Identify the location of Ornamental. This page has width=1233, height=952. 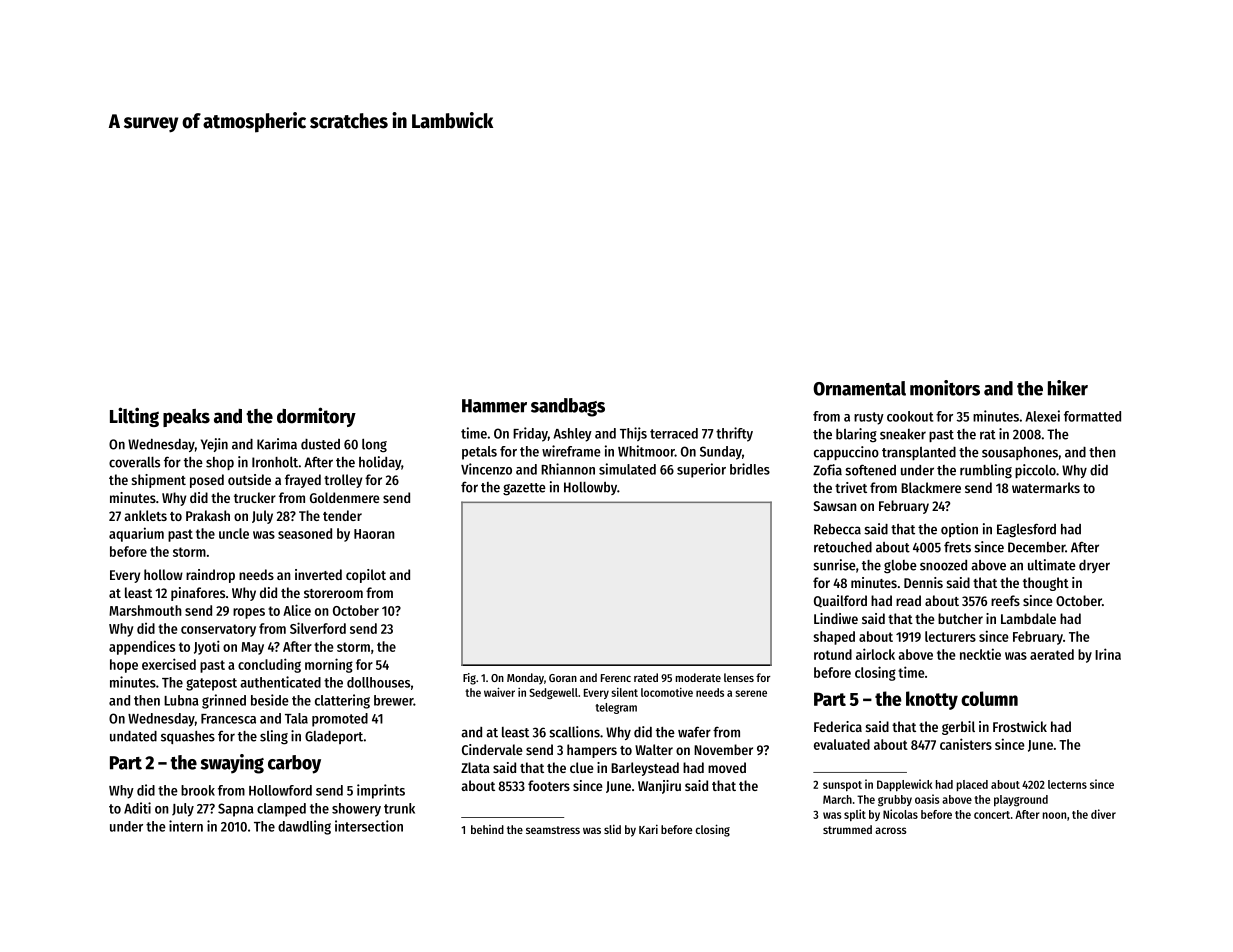
(859, 388).
